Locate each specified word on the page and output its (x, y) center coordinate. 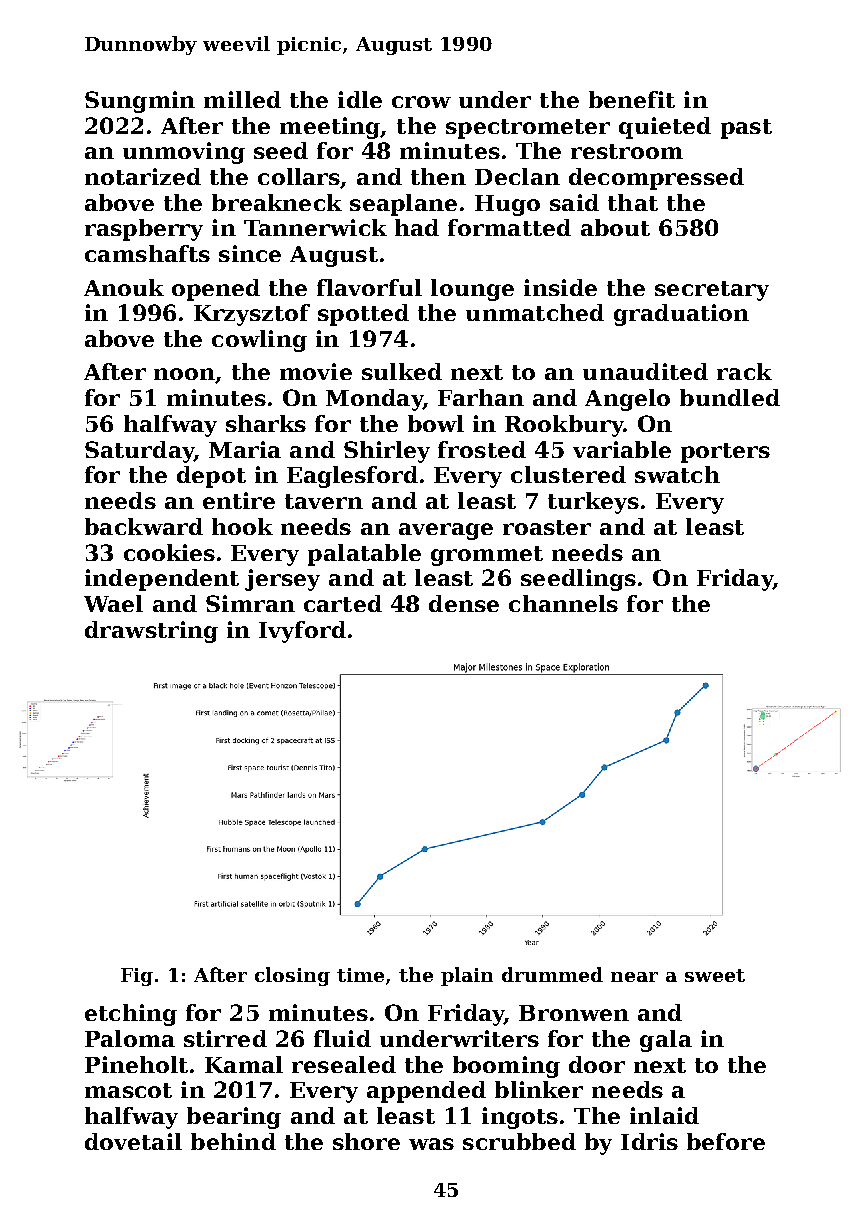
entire (239, 500)
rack (744, 371)
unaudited (645, 371)
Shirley (387, 452)
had (417, 227)
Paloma (130, 1038)
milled (242, 99)
